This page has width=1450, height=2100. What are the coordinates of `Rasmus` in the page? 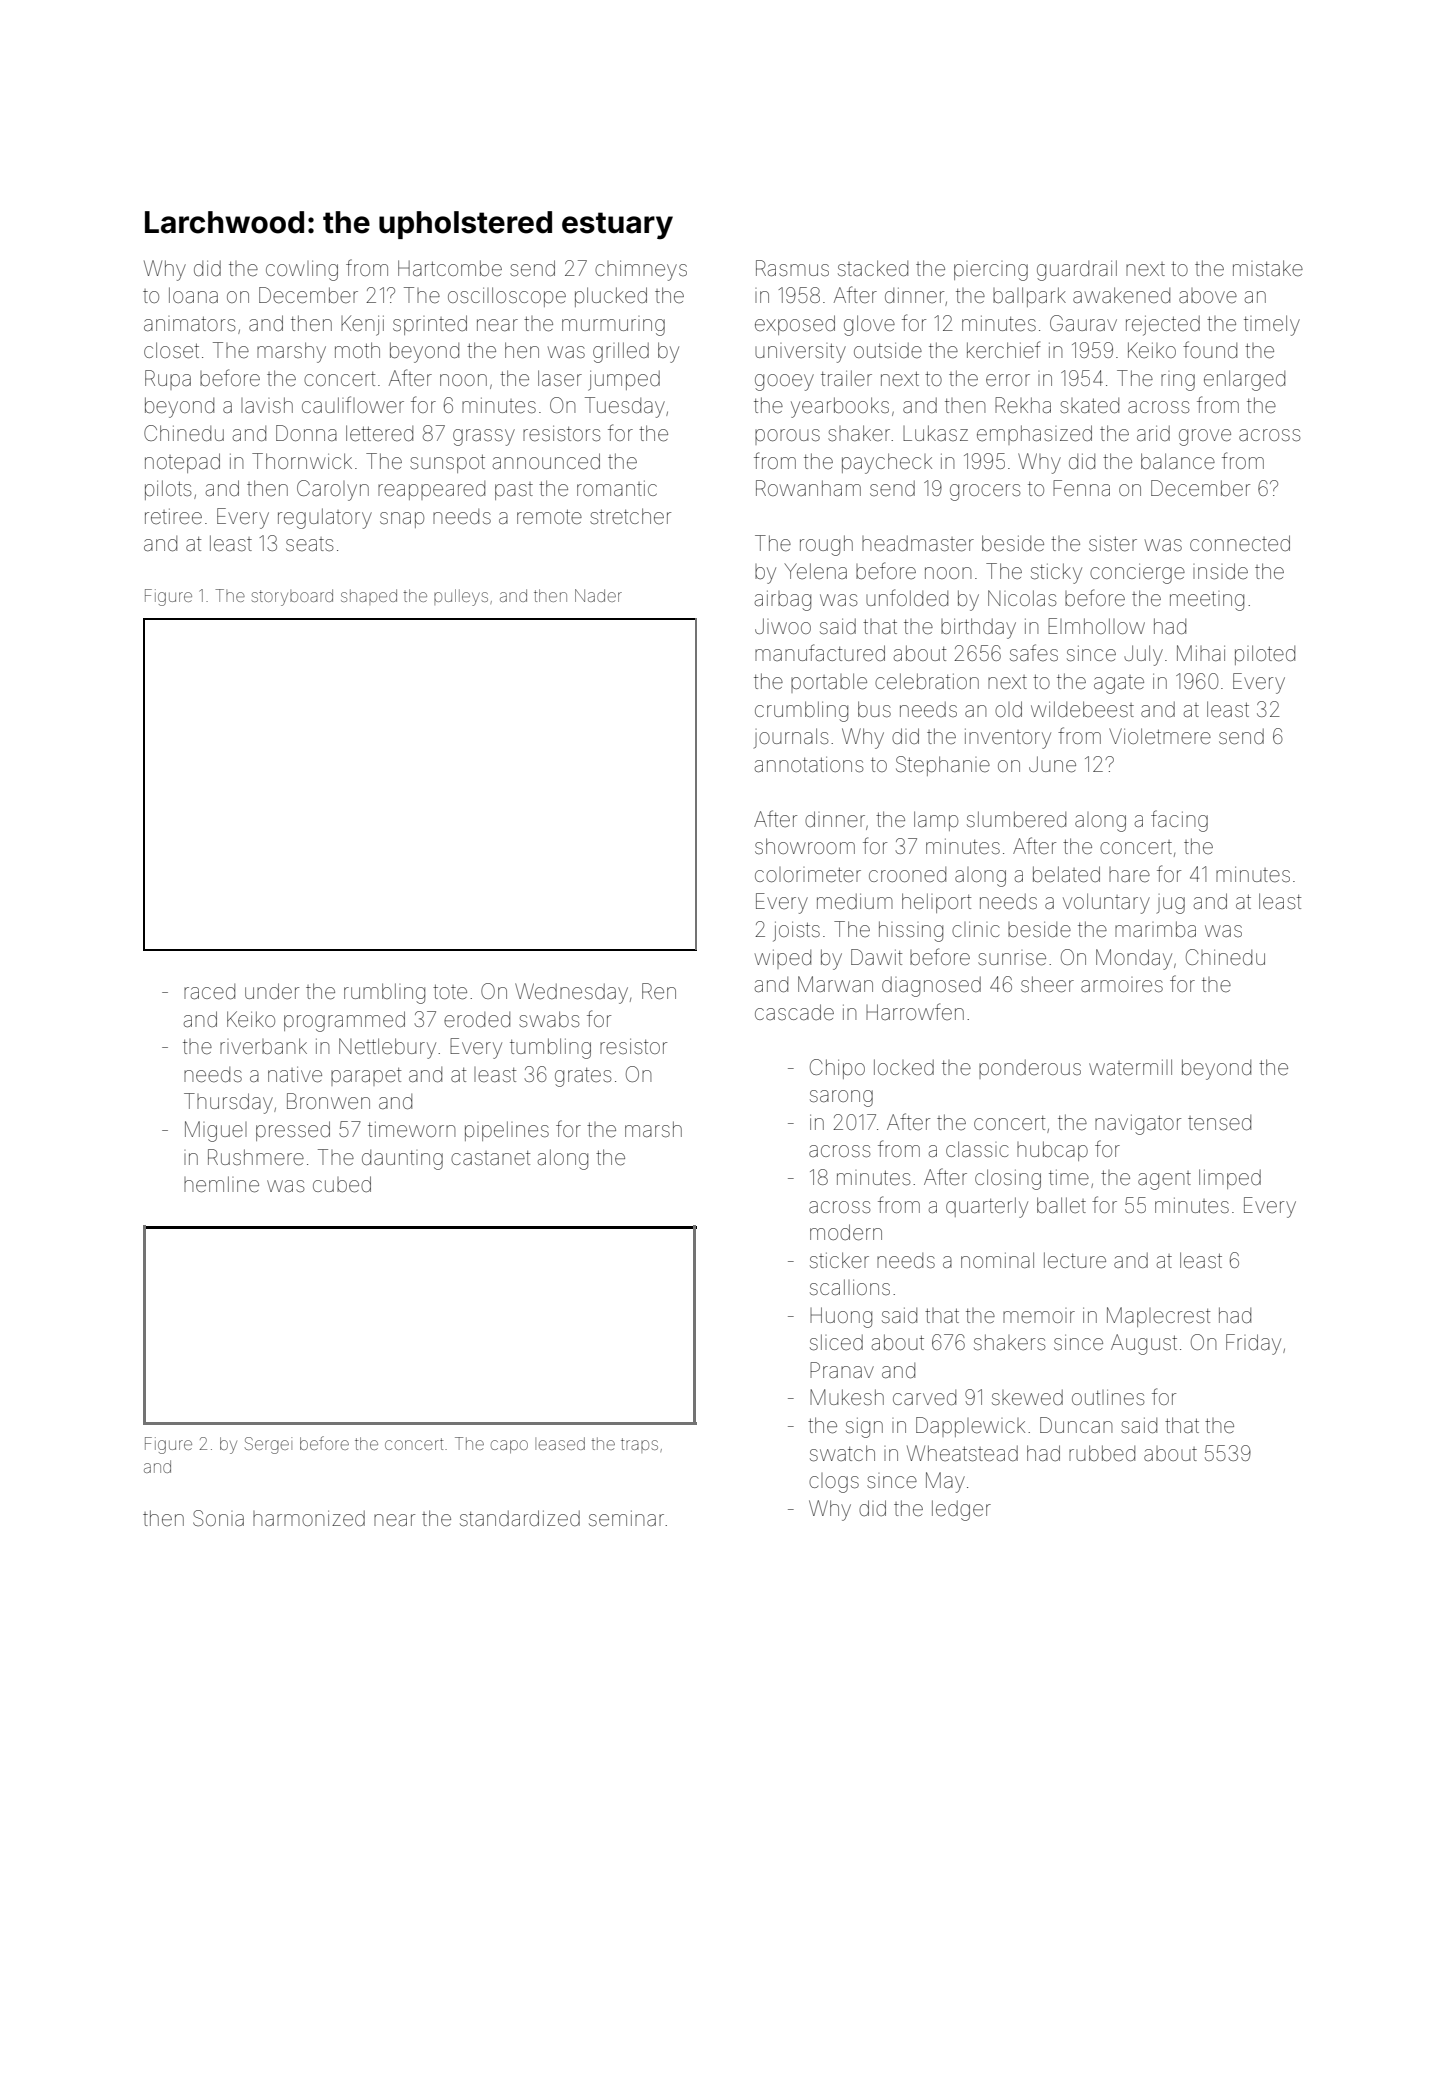 It's located at (792, 268).
